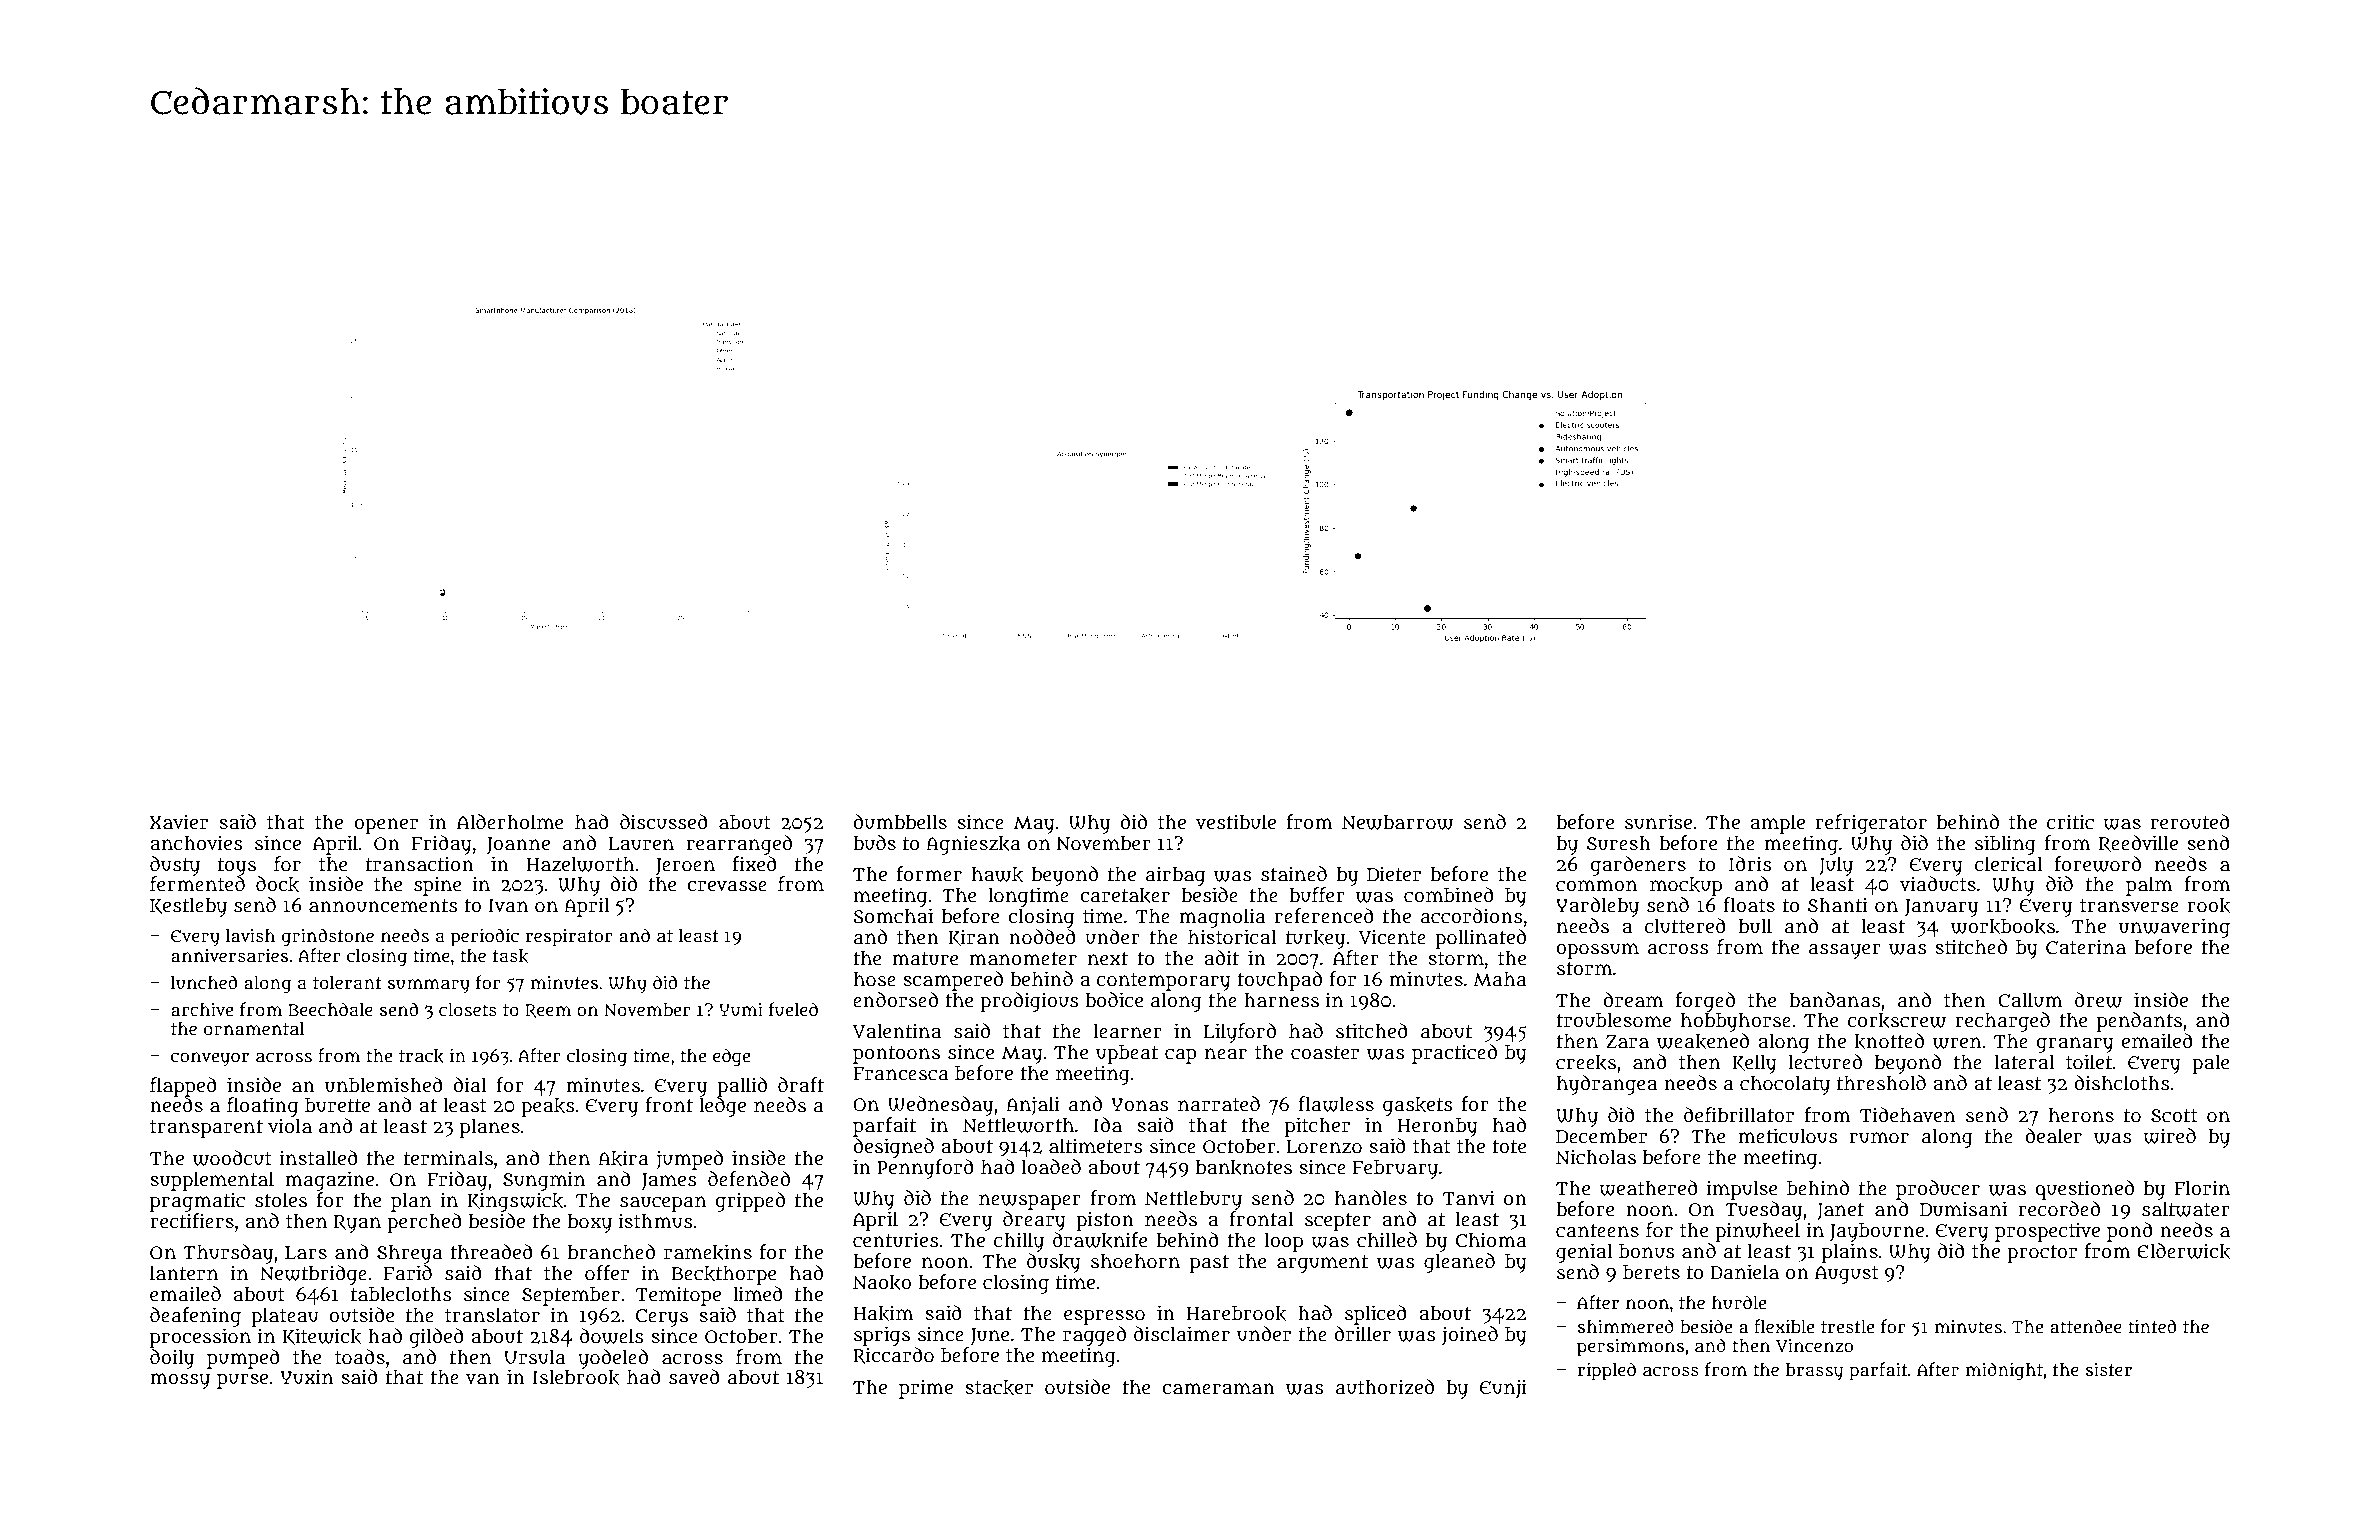 The height and width of the image is (1540, 2380). What do you see at coordinates (2086, 947) in the image?
I see `Caterina` at bounding box center [2086, 947].
